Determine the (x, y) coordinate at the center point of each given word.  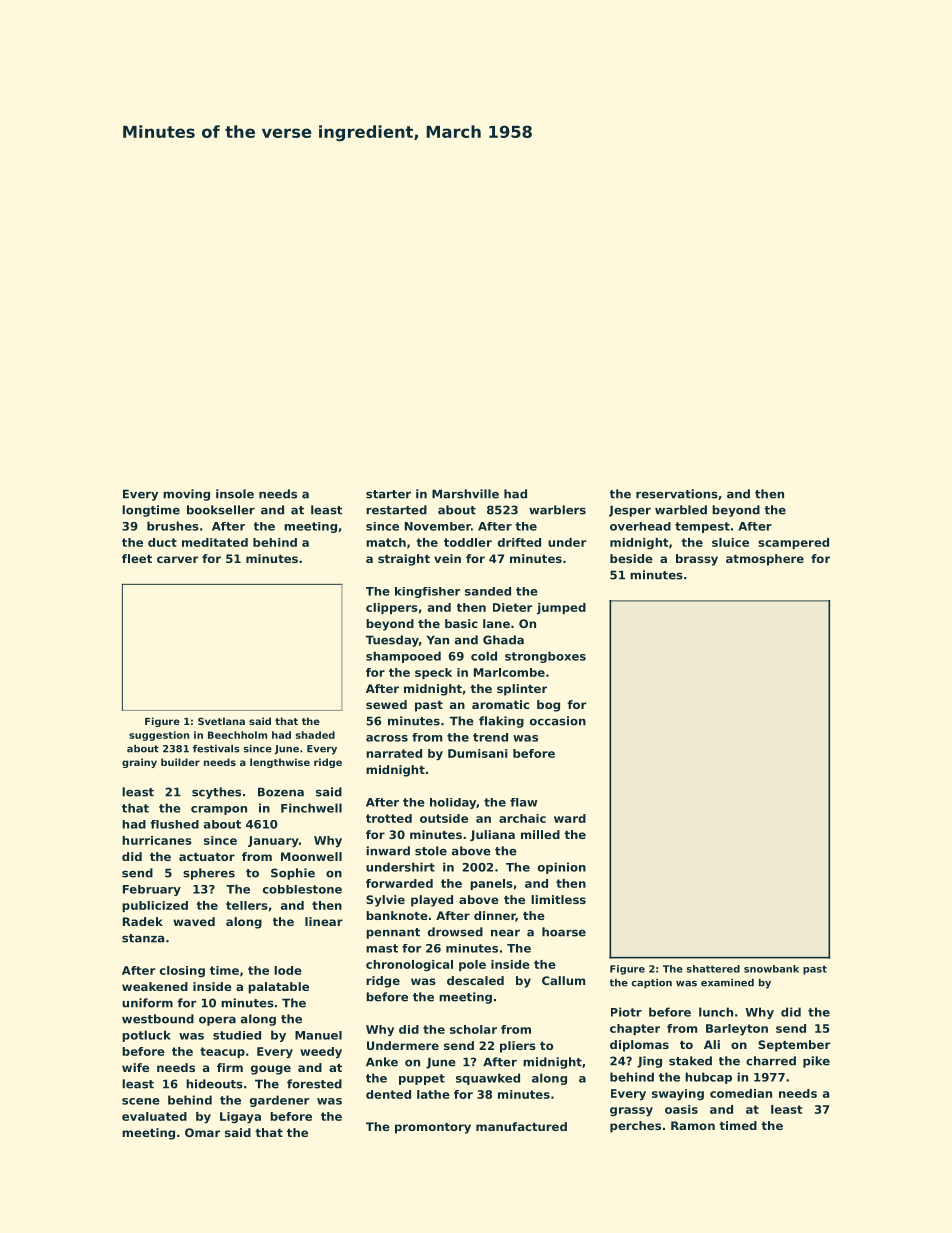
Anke (382, 1062)
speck (433, 673)
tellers (247, 905)
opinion (562, 868)
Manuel (318, 1035)
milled (540, 834)
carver (177, 559)
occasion (558, 721)
